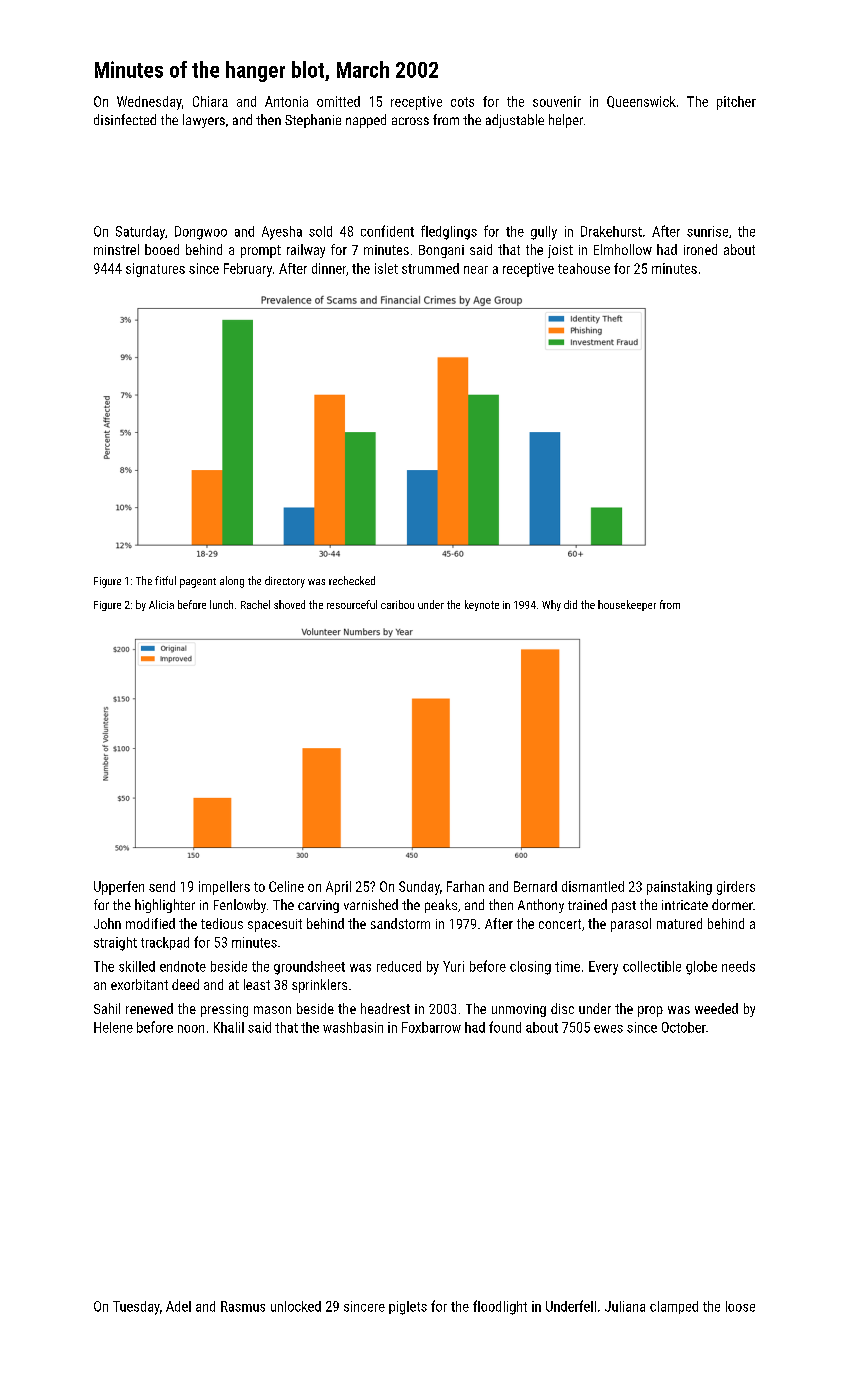 This image has width=849, height=1400. Describe the element at coordinates (352, 580) in the image. I see `rechecked` at that location.
